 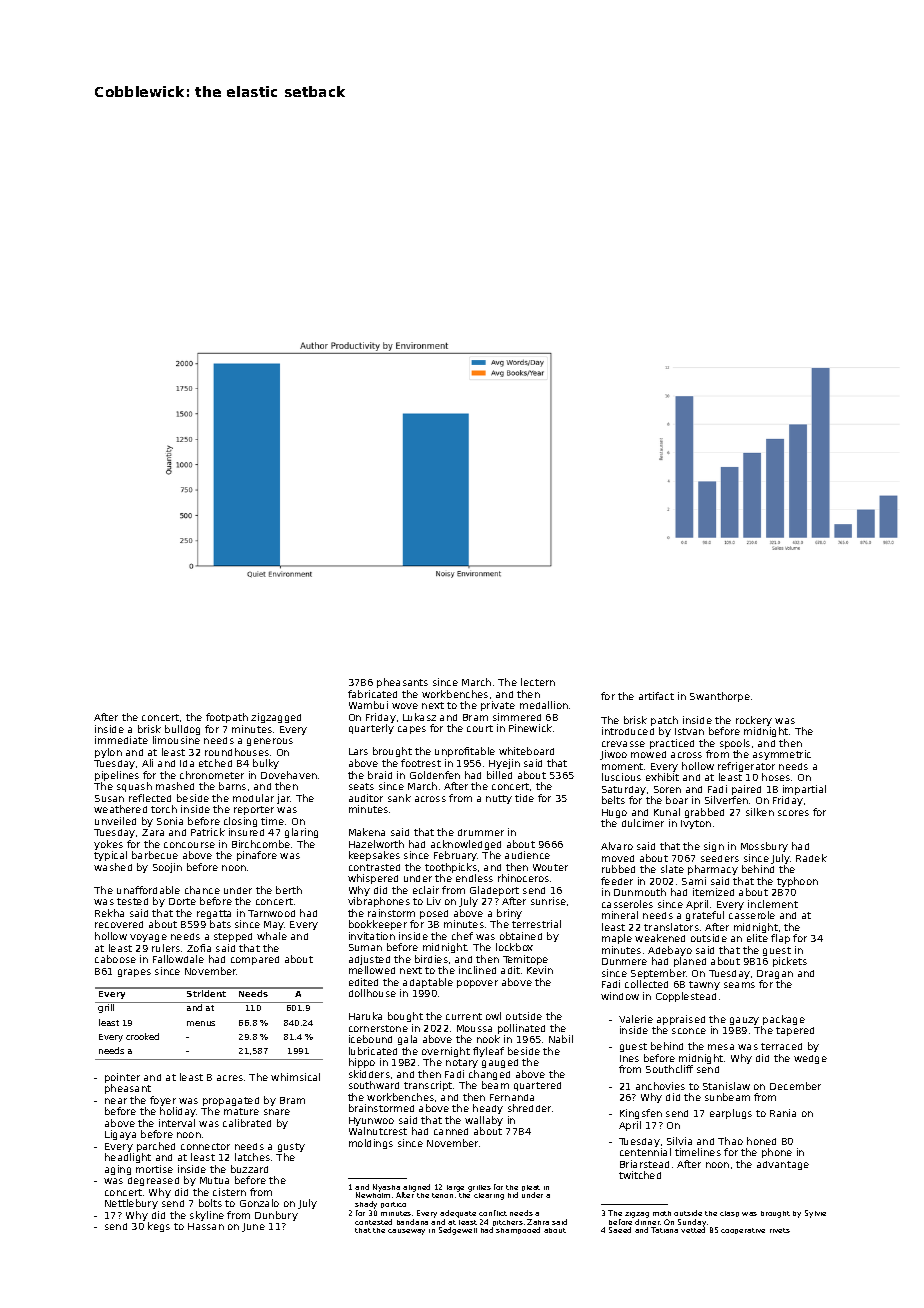 What do you see at coordinates (113, 867) in the document?
I see `washed` at bounding box center [113, 867].
